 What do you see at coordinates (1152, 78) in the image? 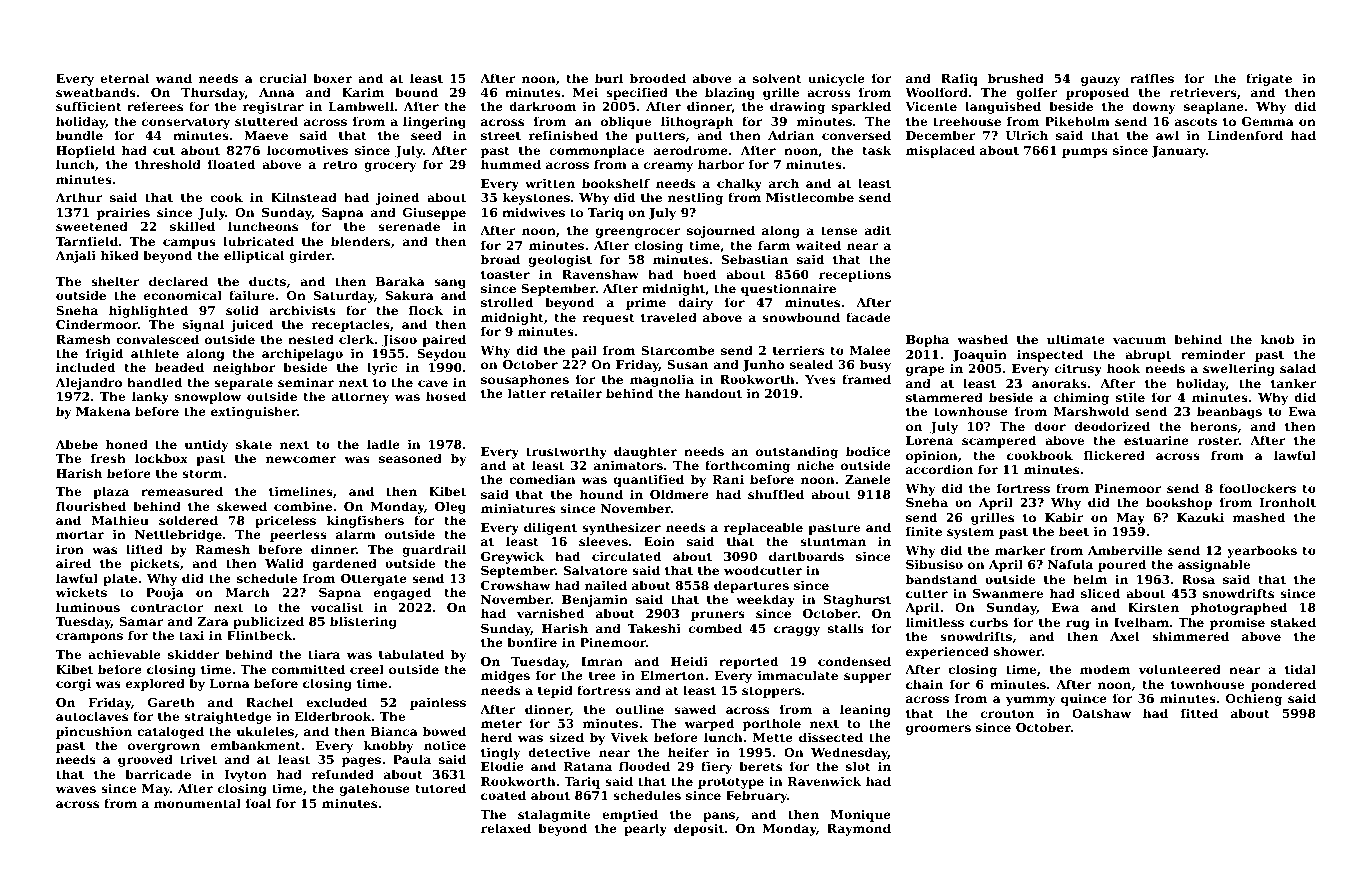
I see `raffles` at bounding box center [1152, 78].
